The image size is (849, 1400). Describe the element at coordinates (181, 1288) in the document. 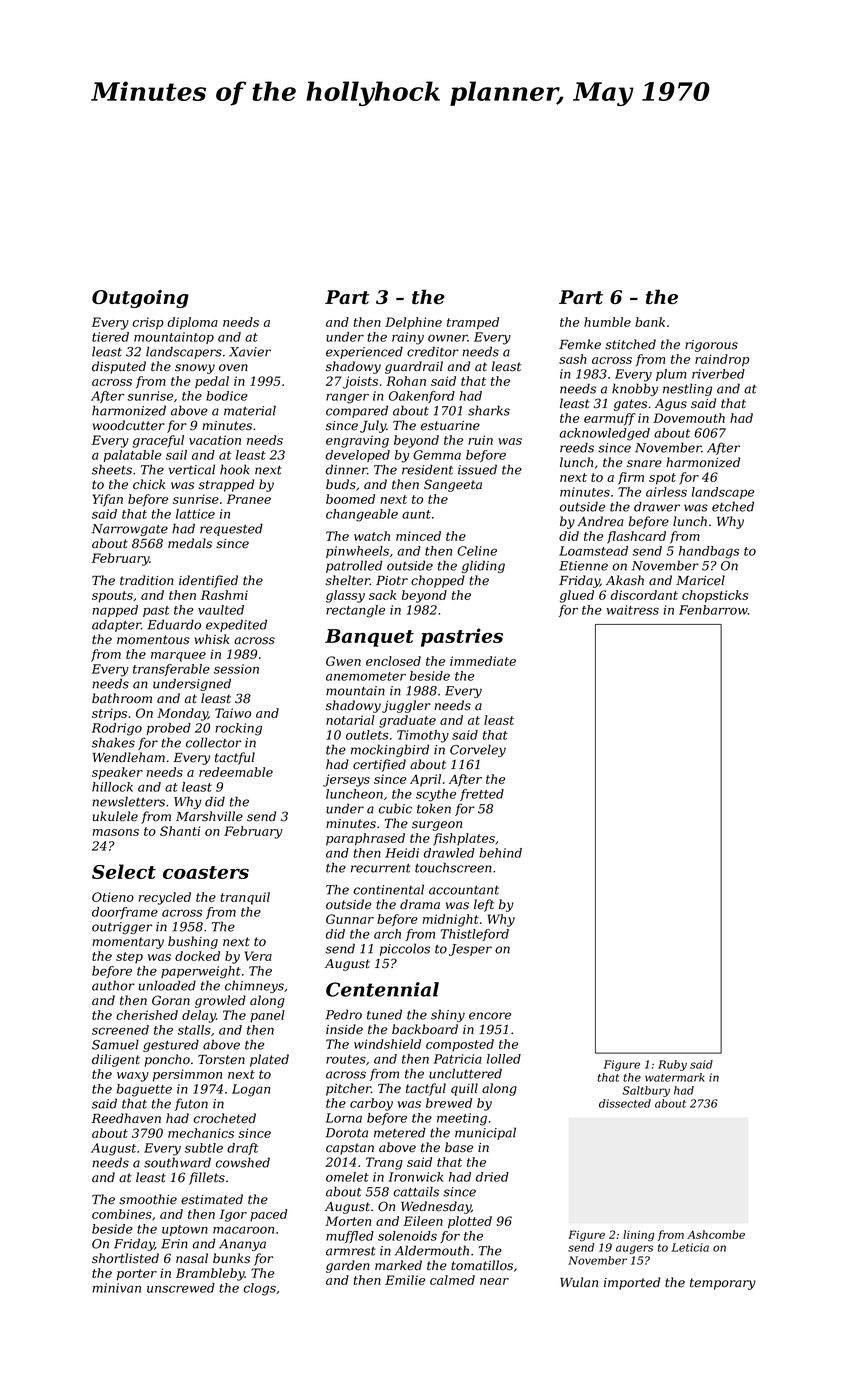

I see `unscrewed` at that location.
